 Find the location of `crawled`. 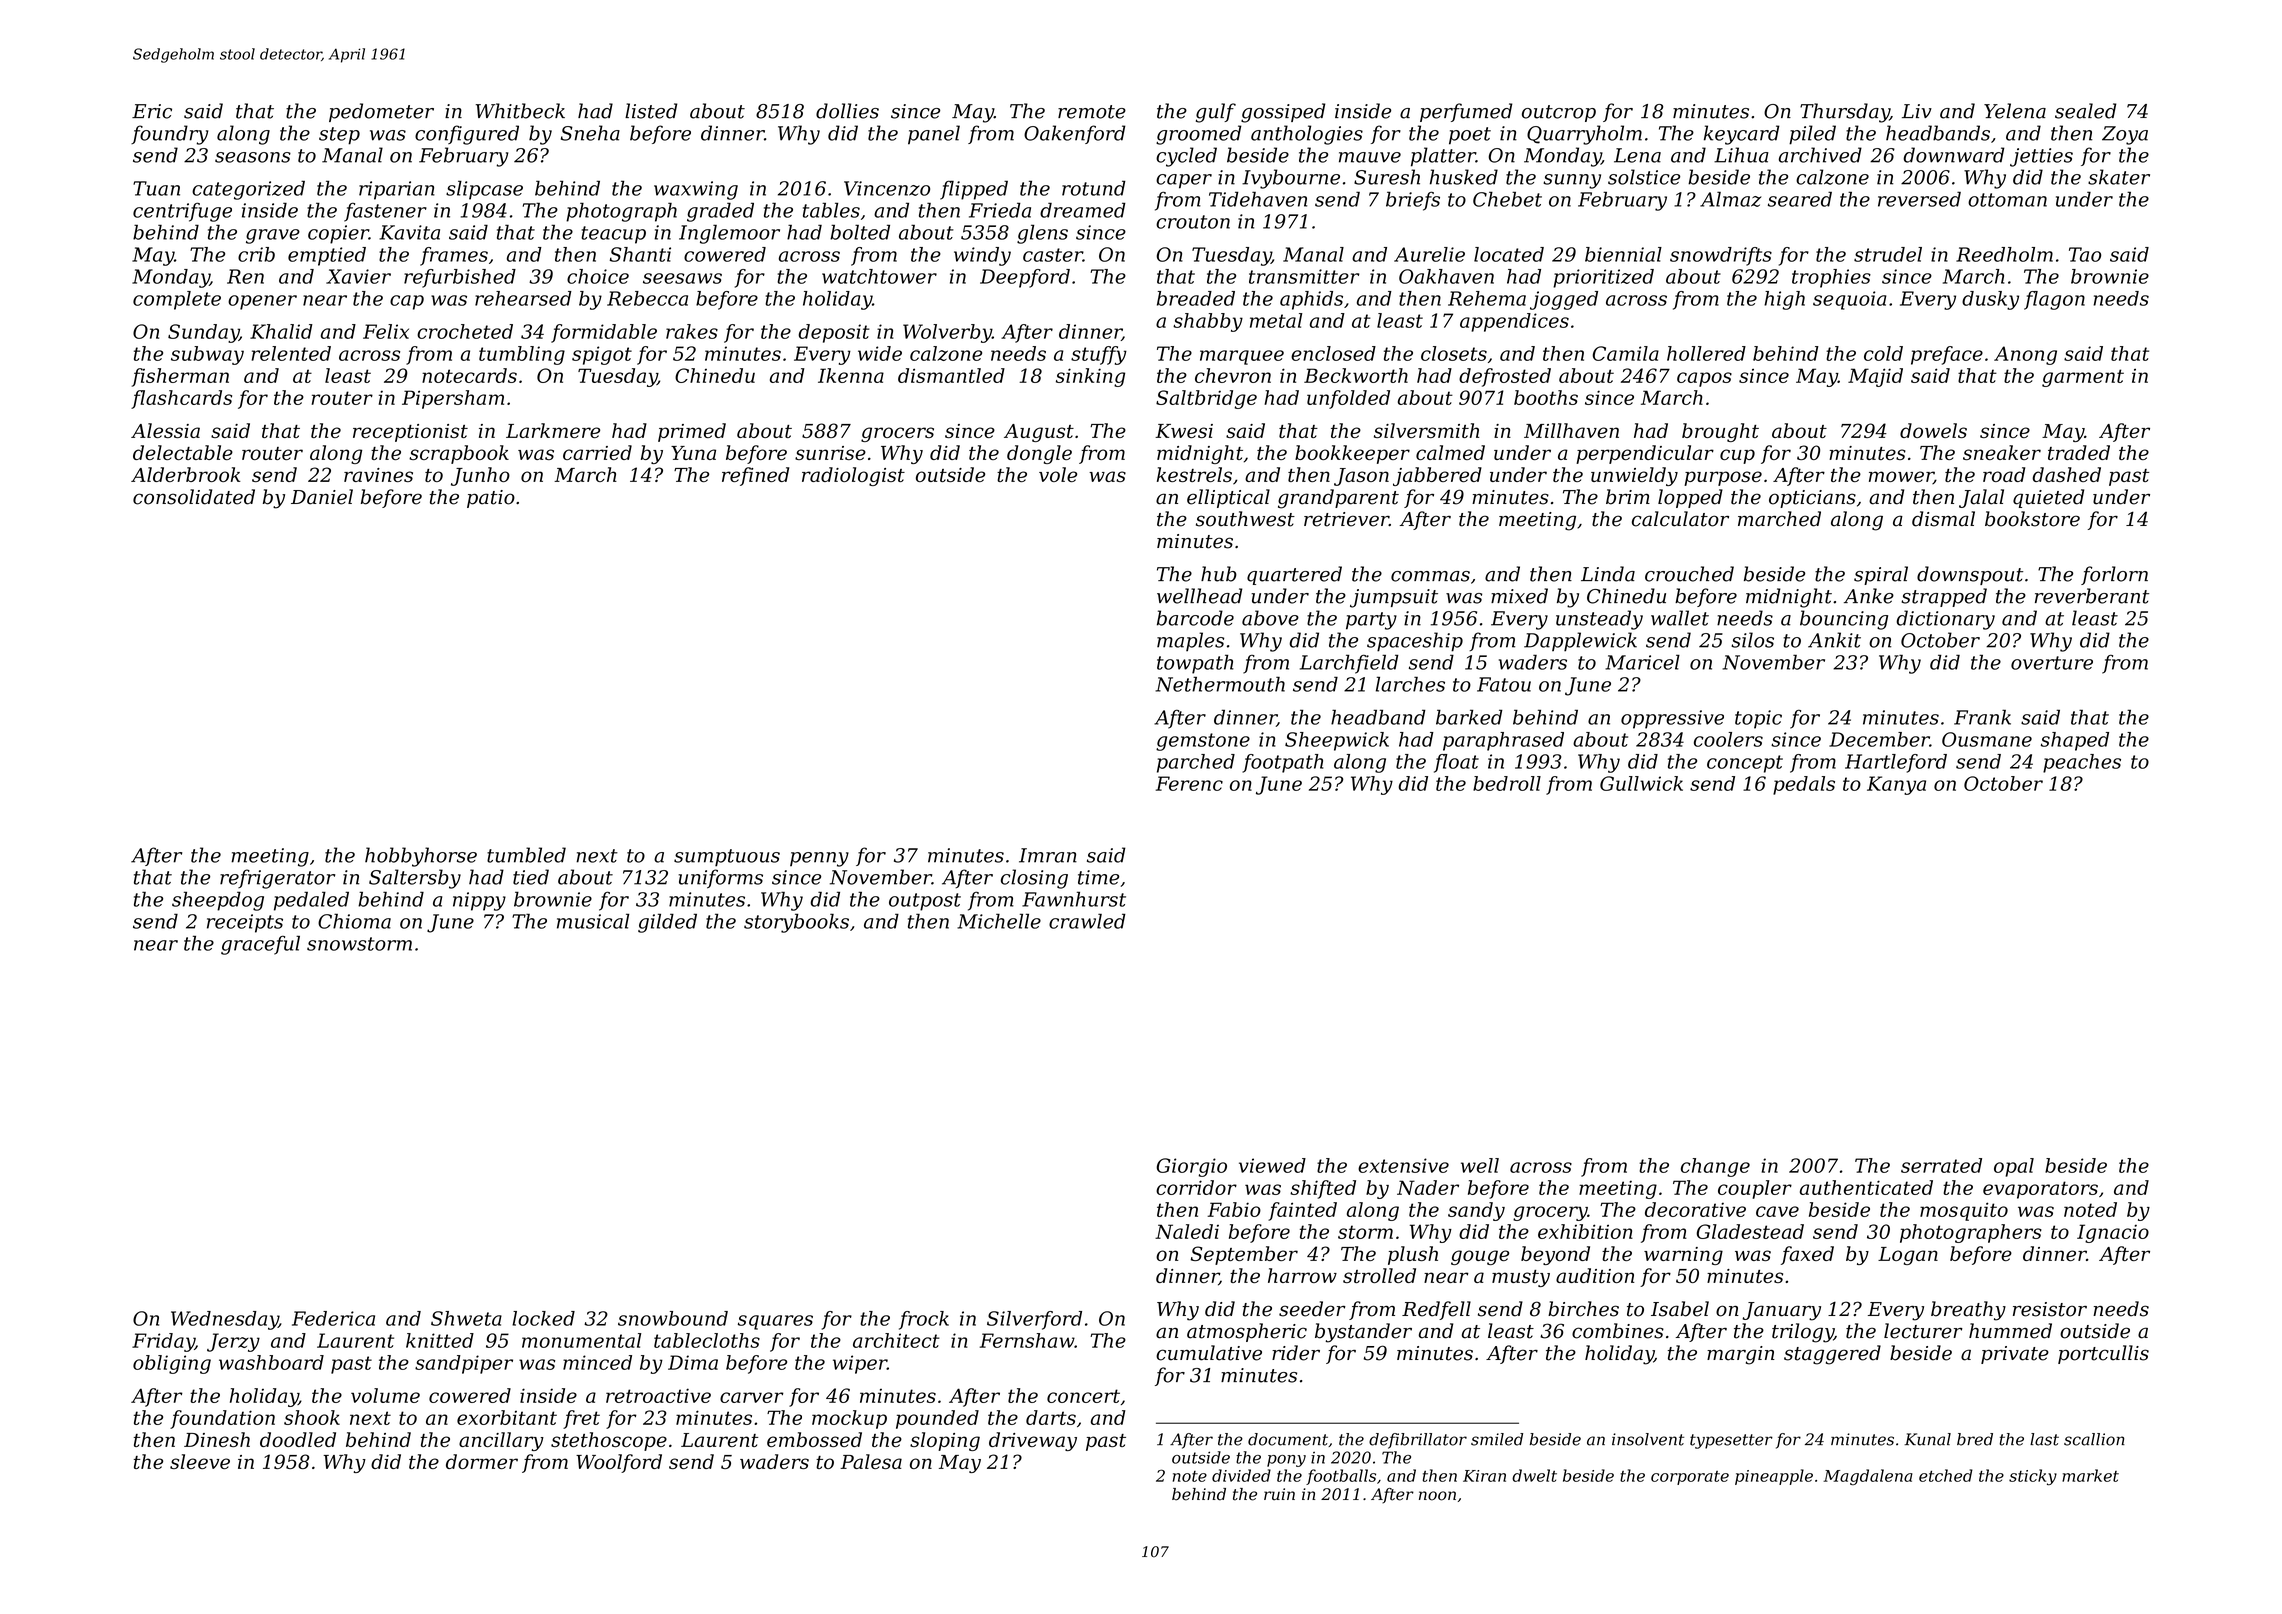

crawled is located at coordinates (1087, 921).
